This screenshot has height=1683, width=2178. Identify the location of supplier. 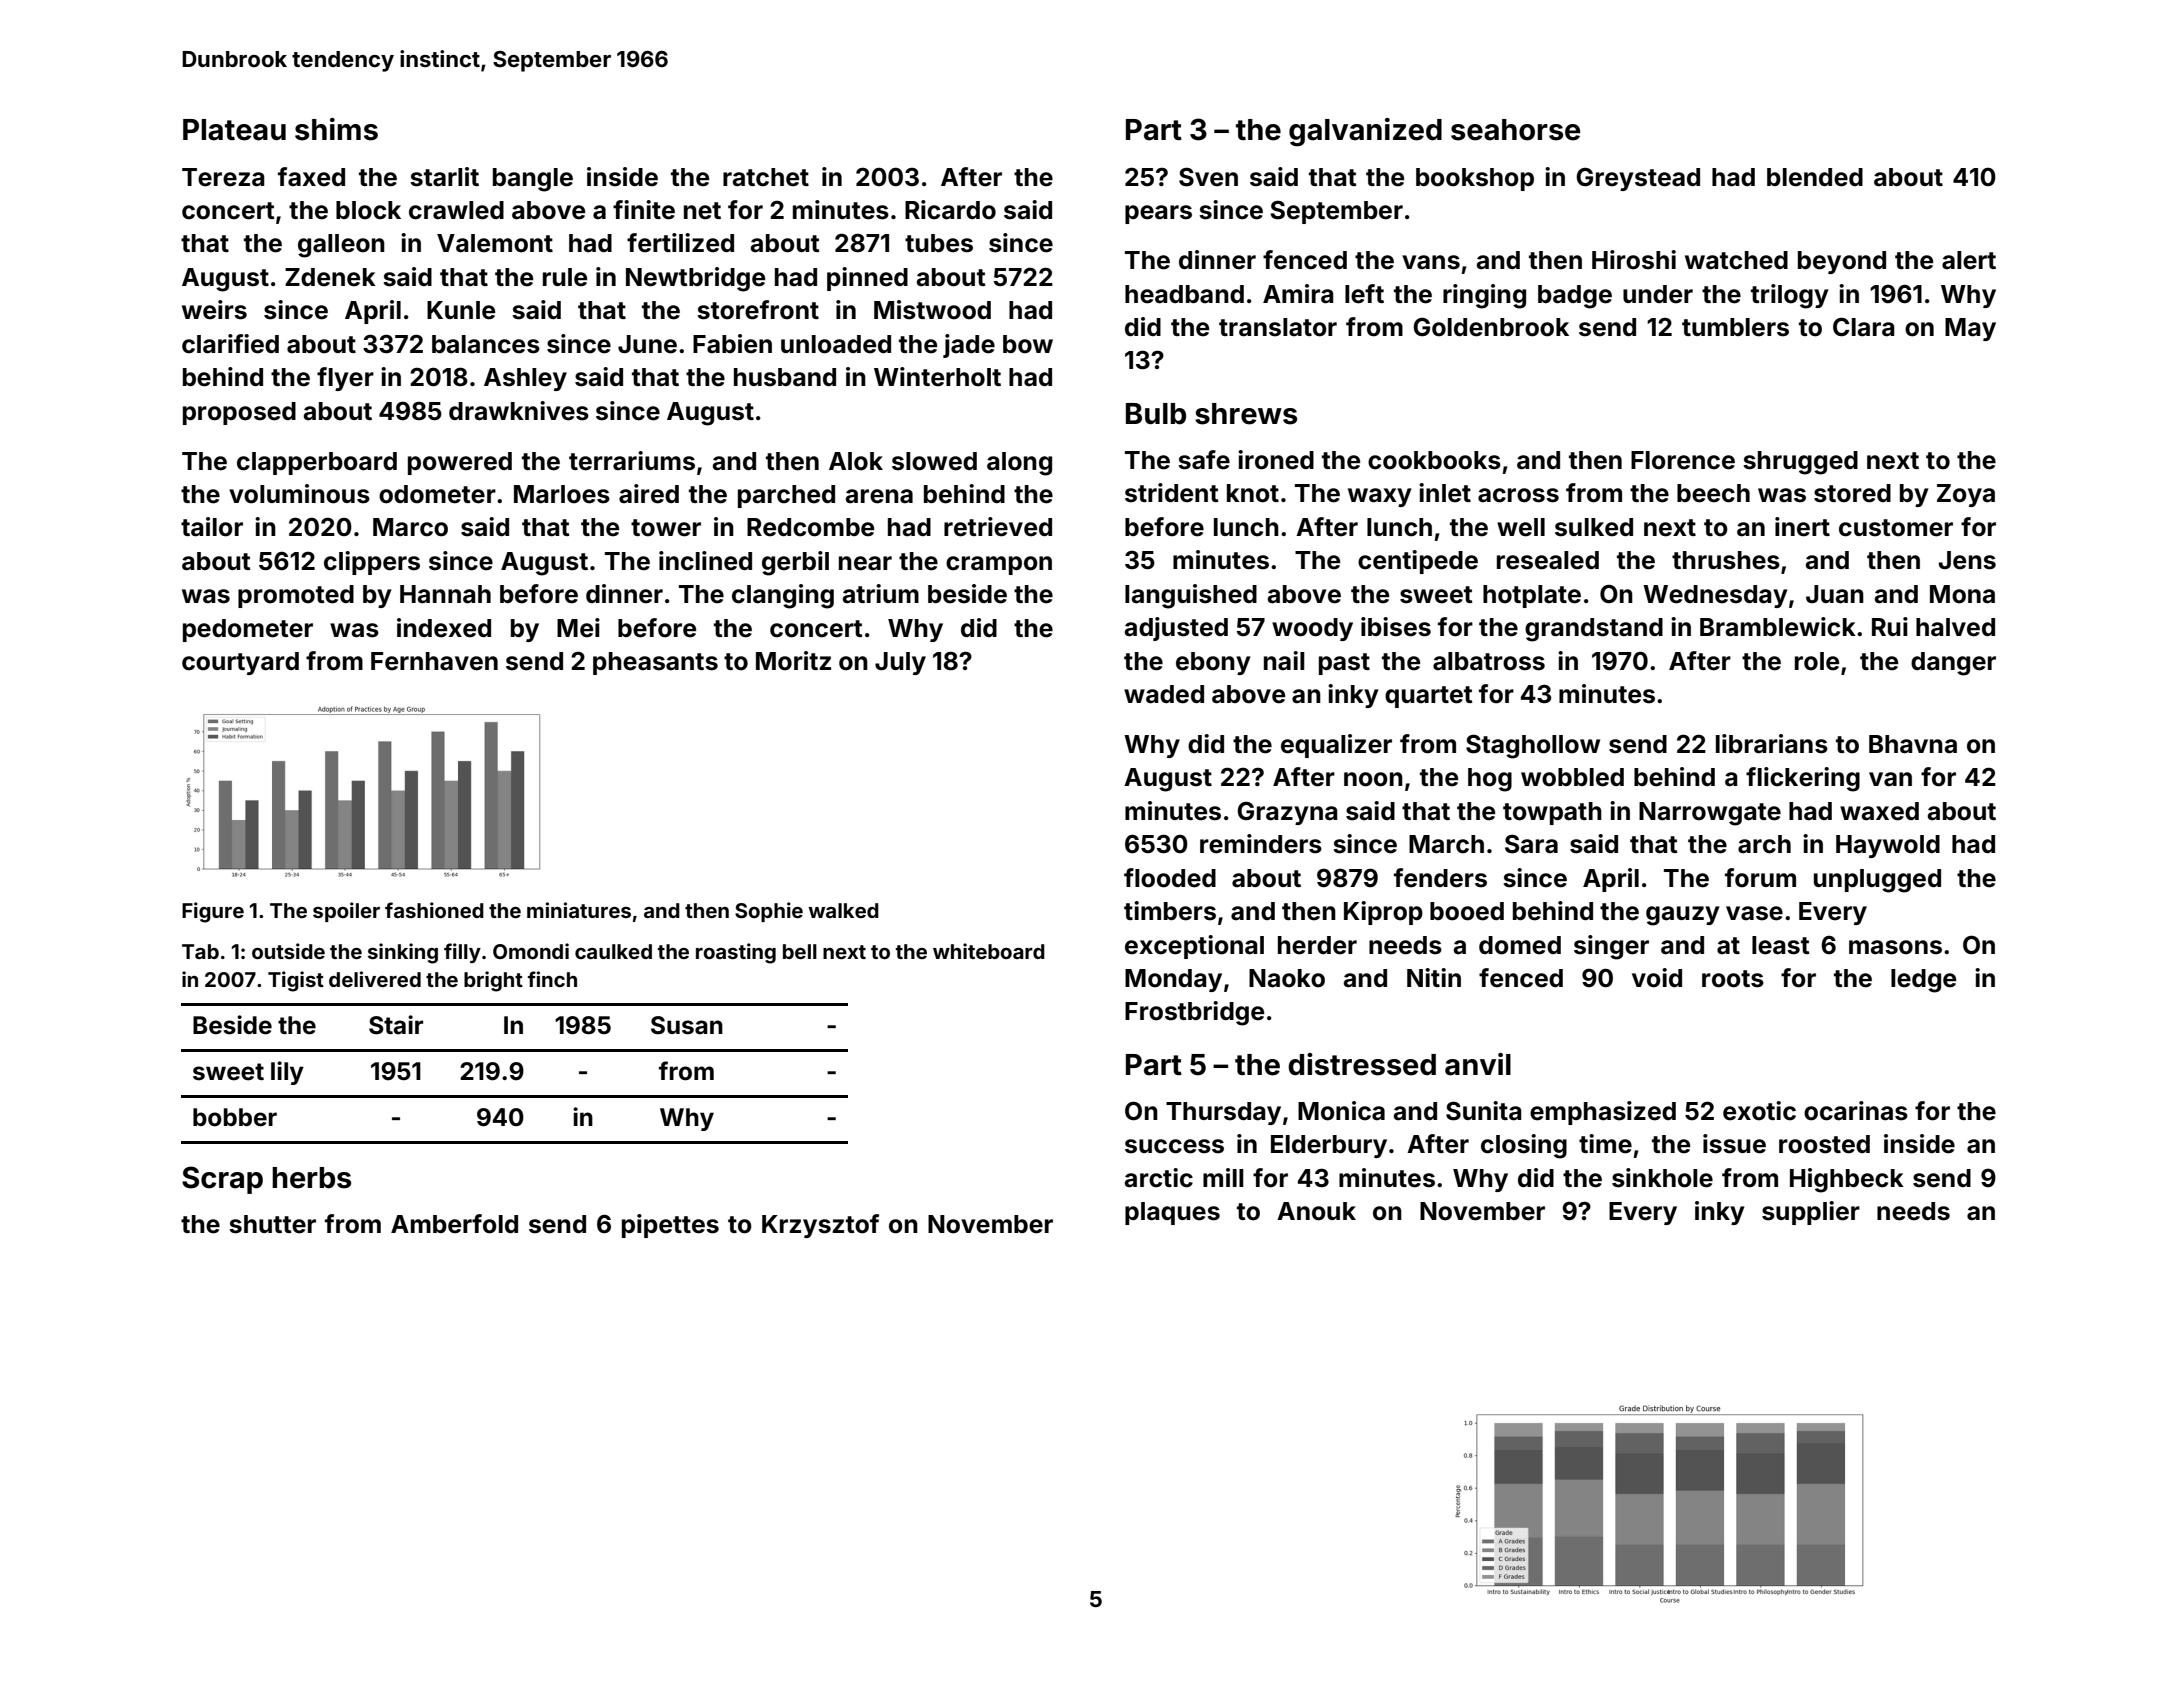
(1811, 1213).
